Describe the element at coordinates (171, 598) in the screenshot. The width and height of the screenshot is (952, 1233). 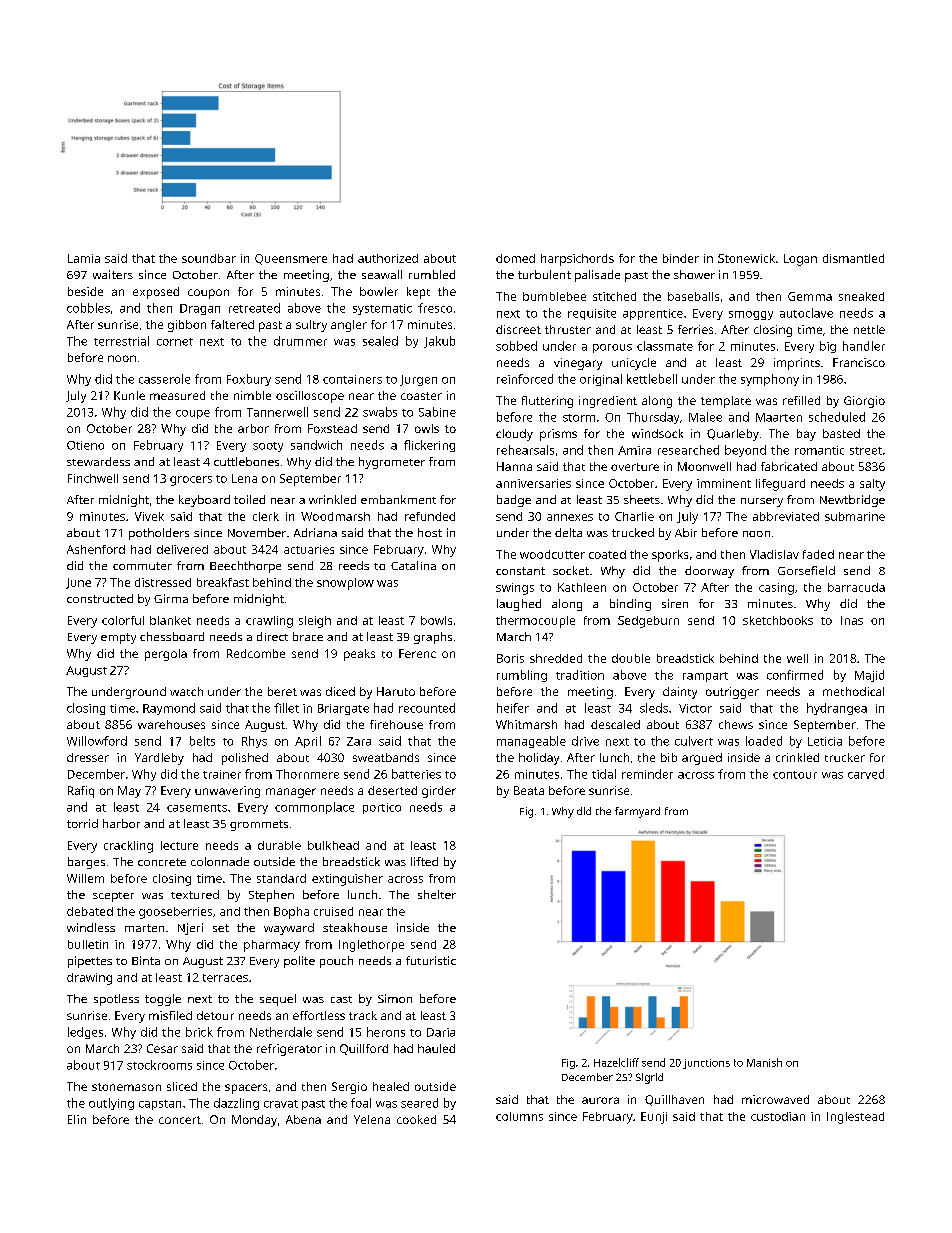
I see `Girma` at that location.
